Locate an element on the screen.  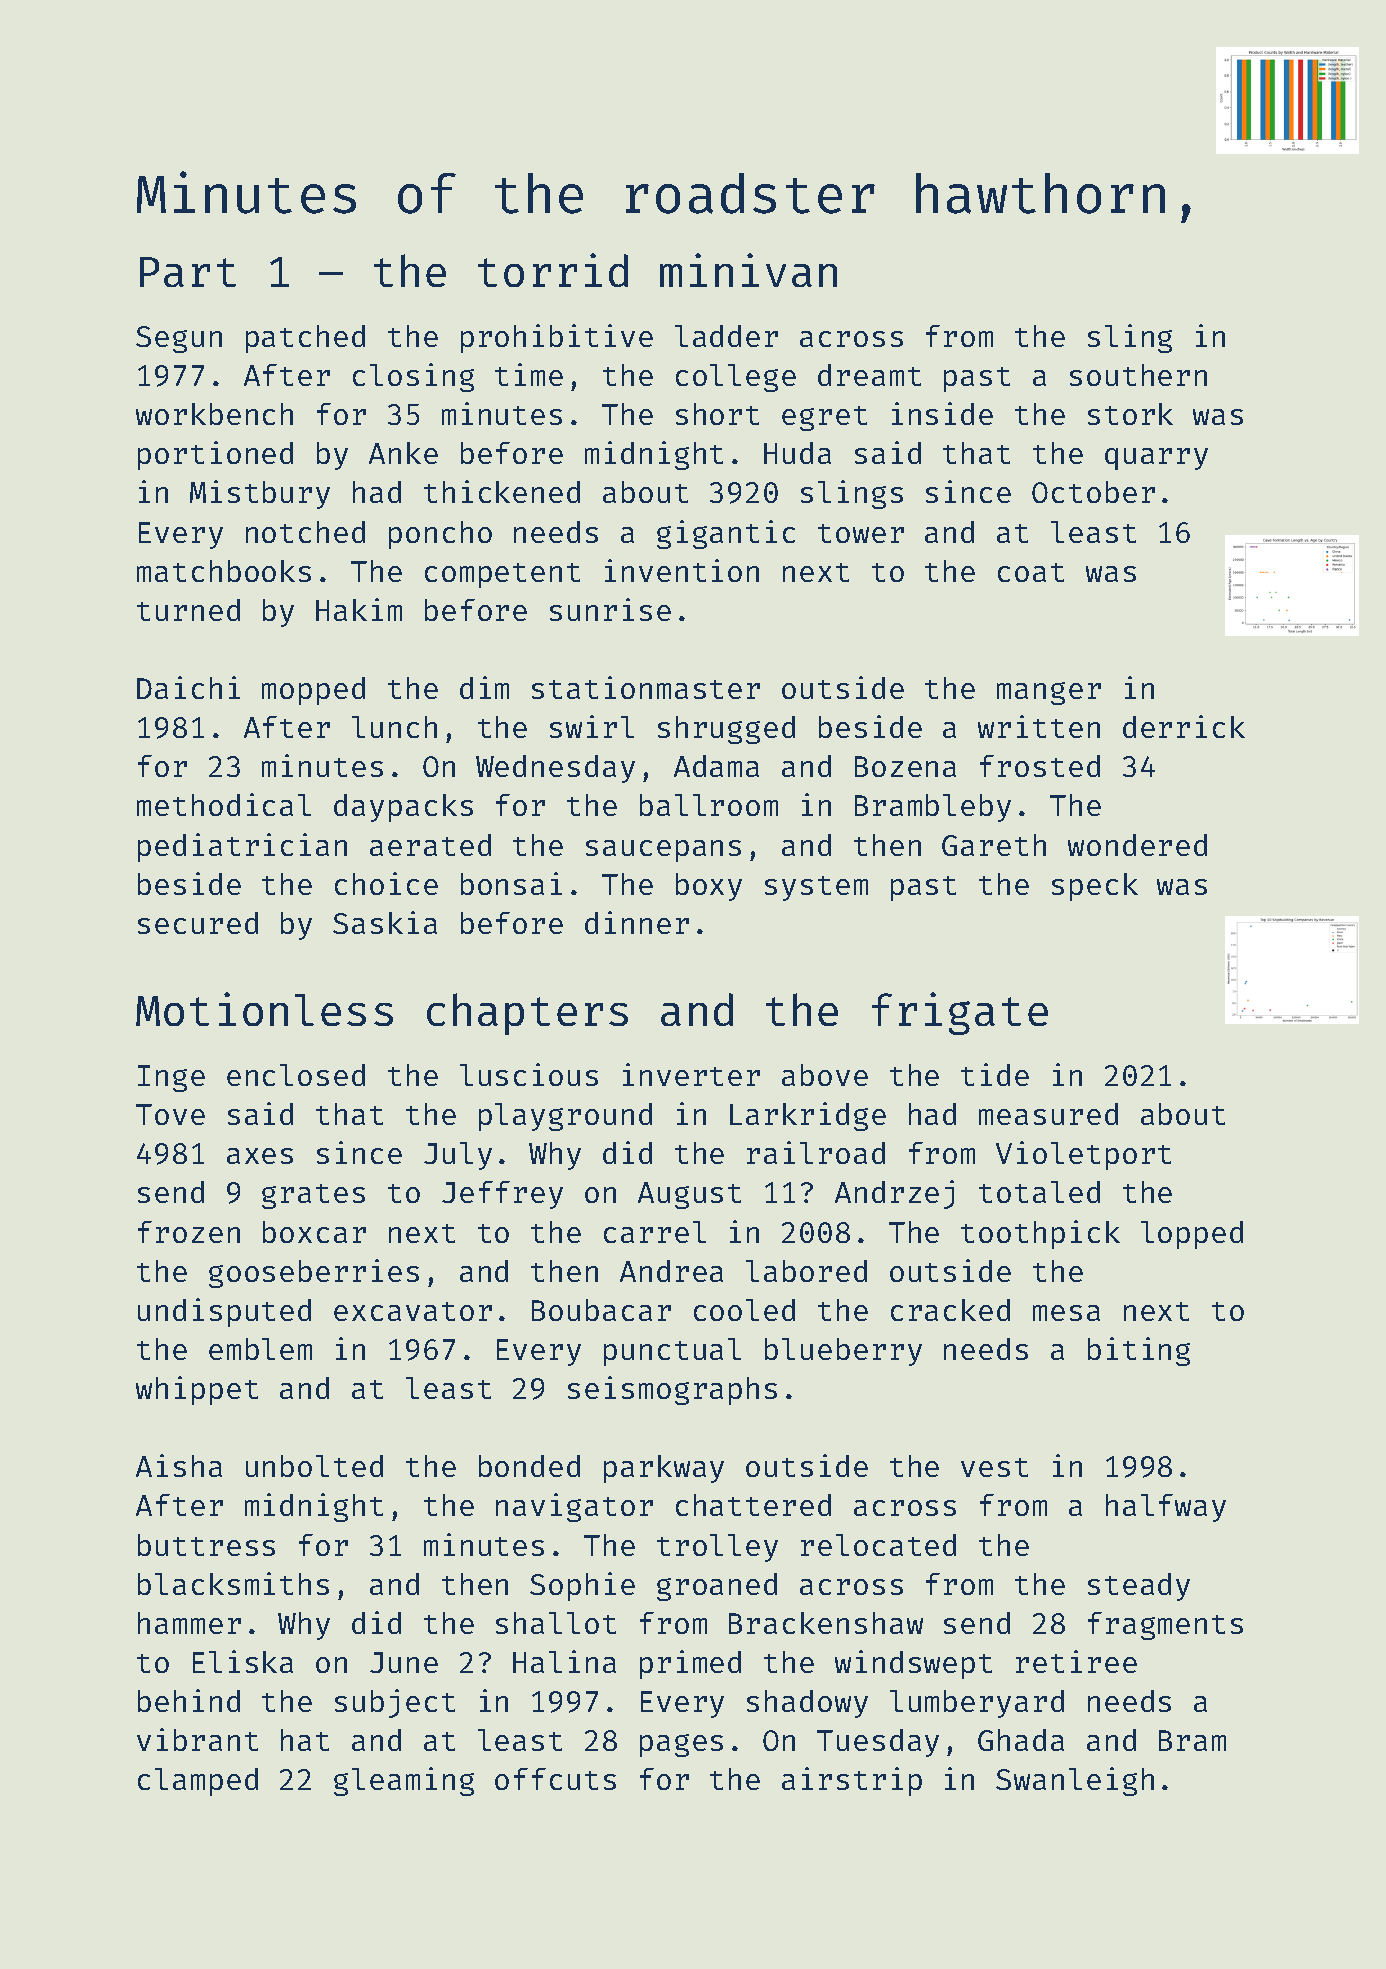
axes is located at coordinates (260, 1156).
